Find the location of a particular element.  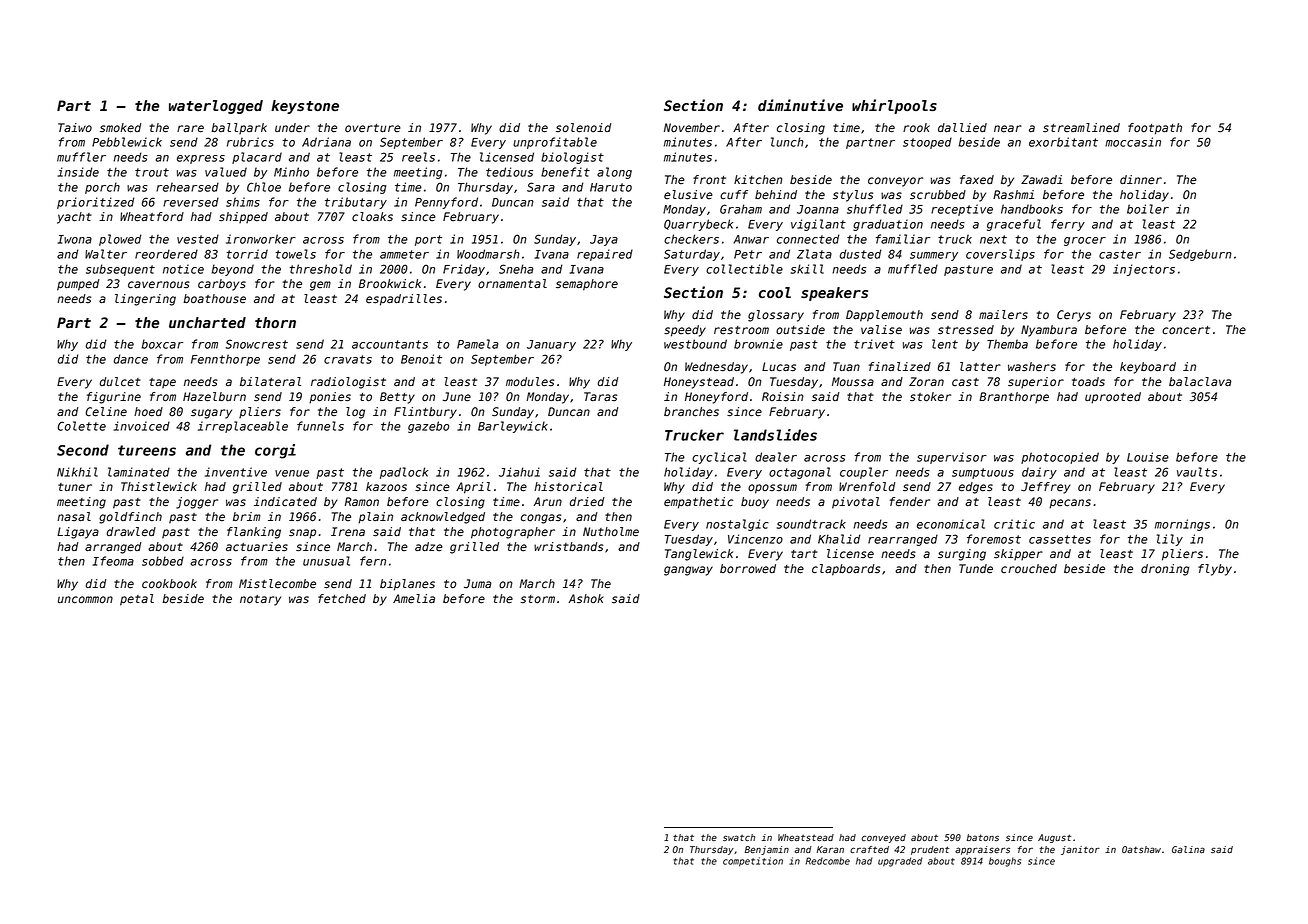

thorn is located at coordinates (275, 322).
